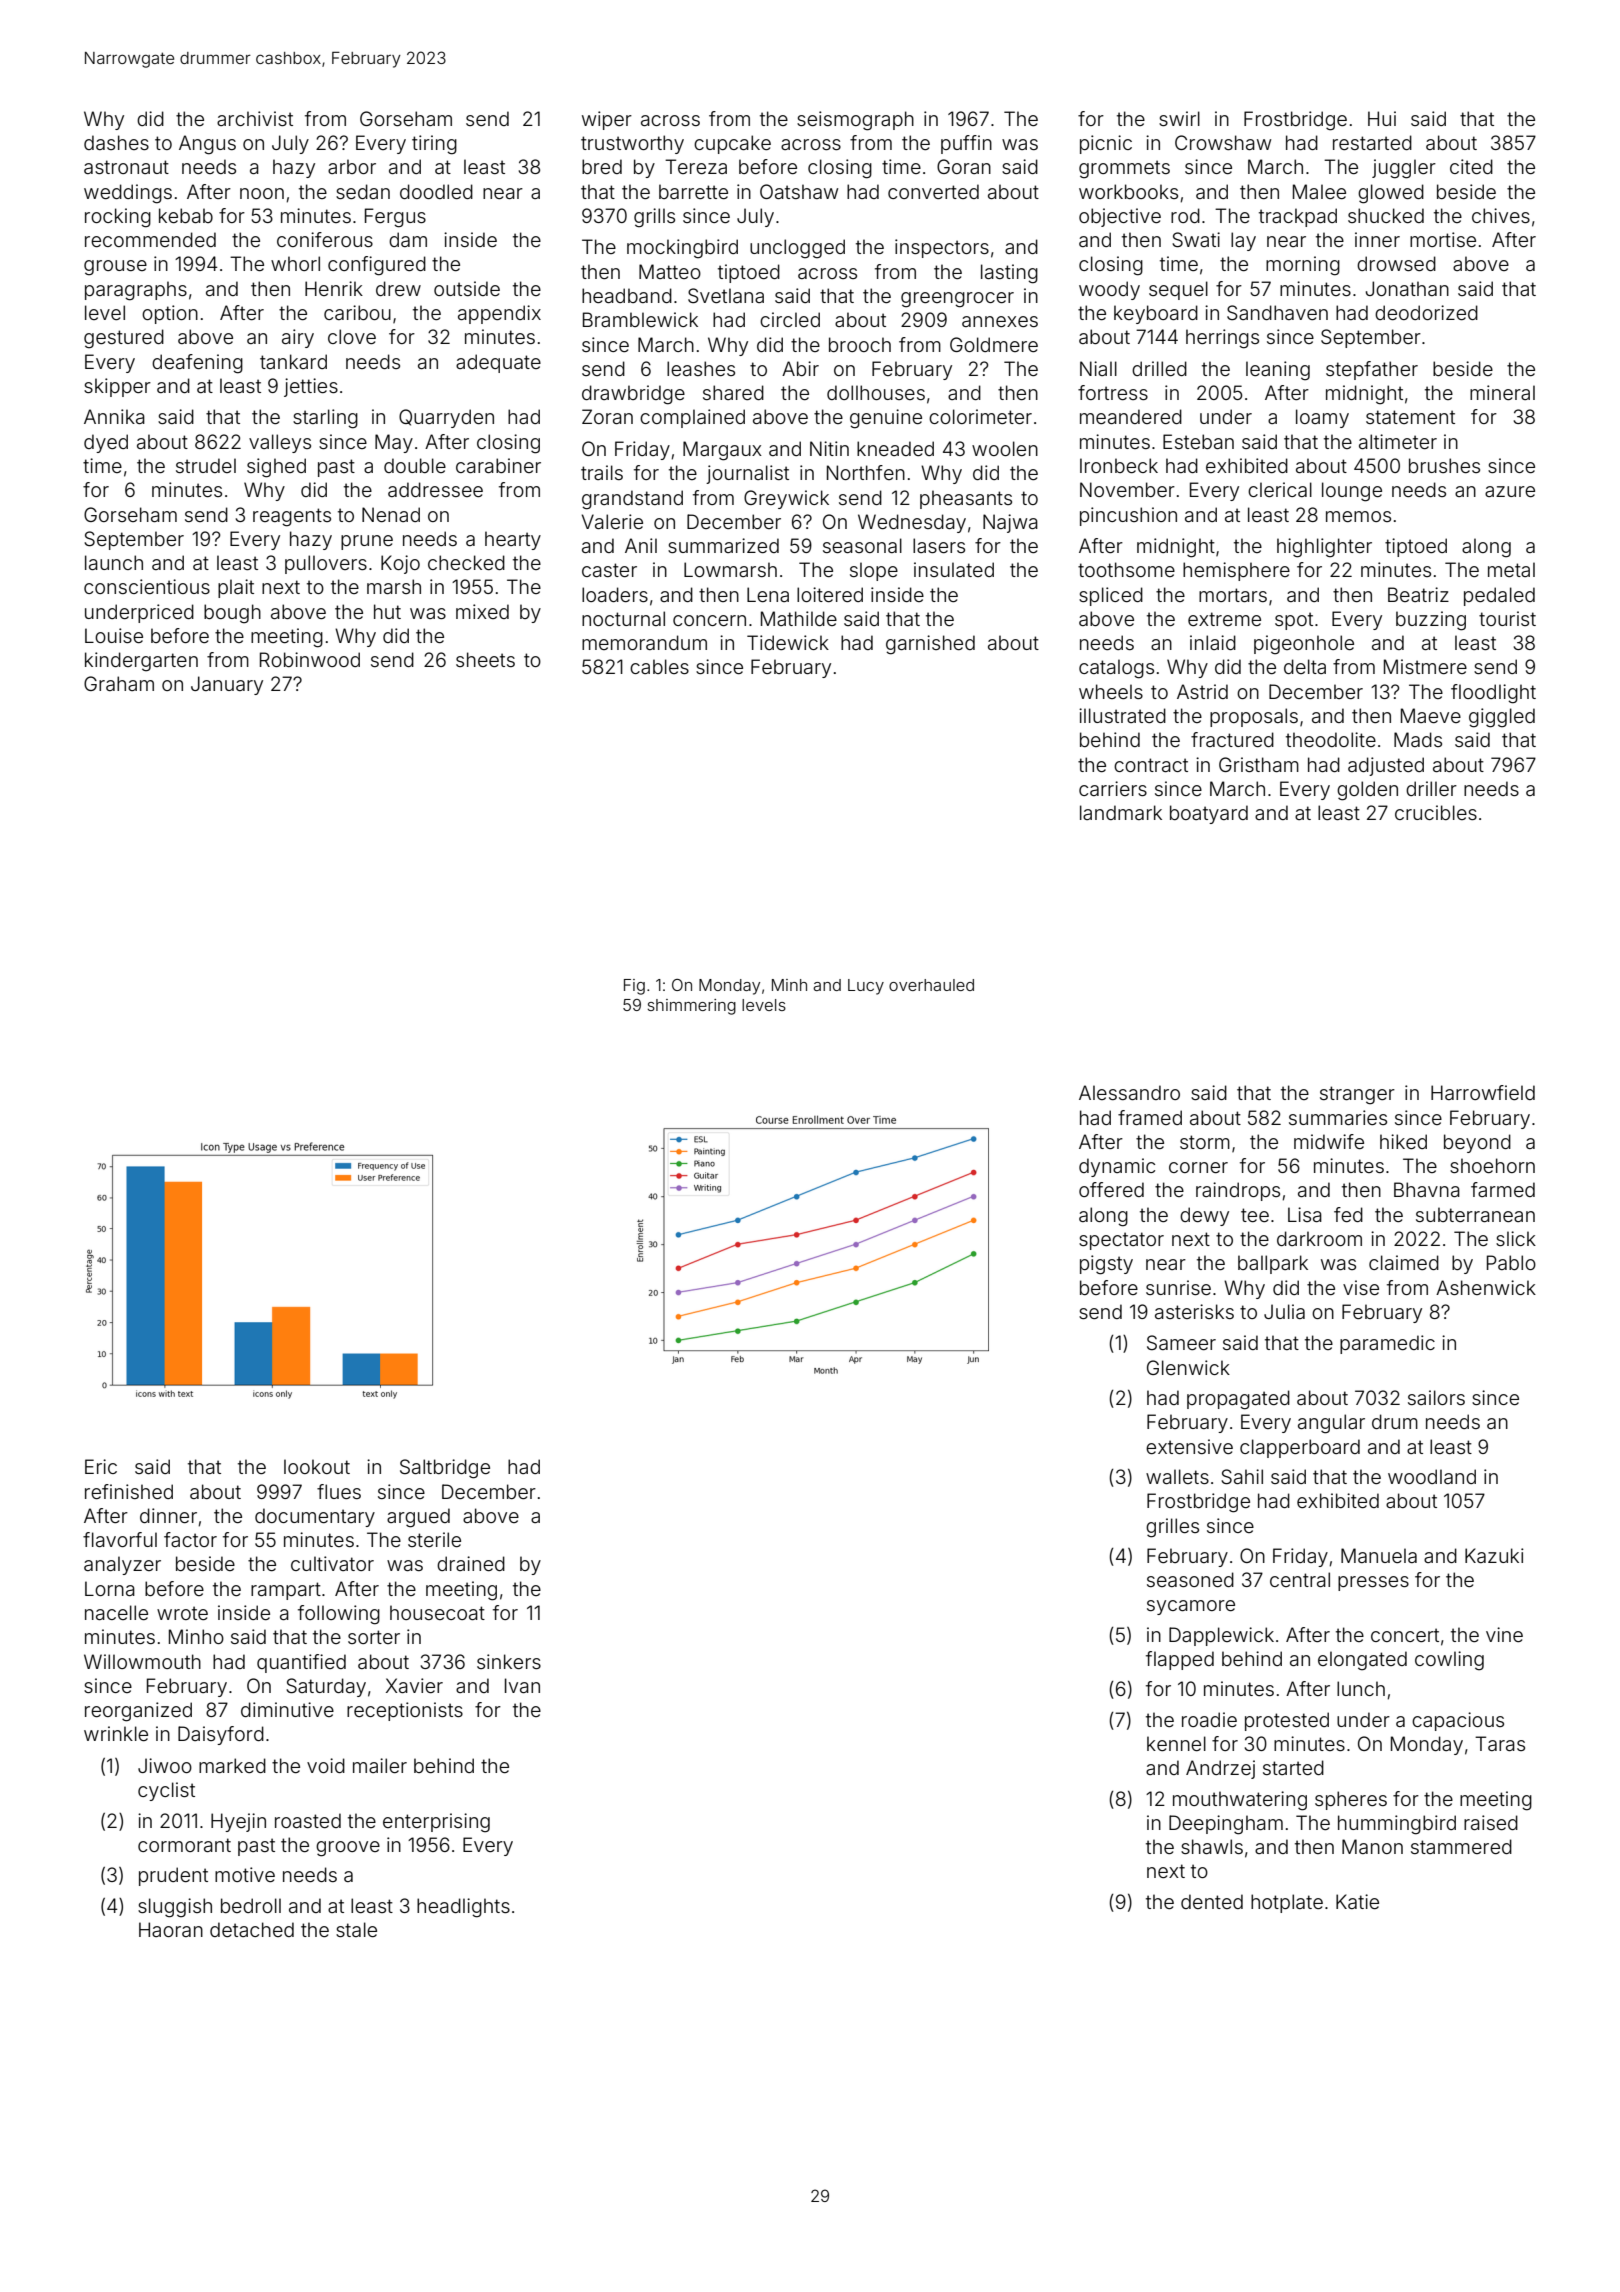 The width and height of the screenshot is (1620, 2292). What do you see at coordinates (463, 1908) in the screenshot?
I see `headlights` at bounding box center [463, 1908].
